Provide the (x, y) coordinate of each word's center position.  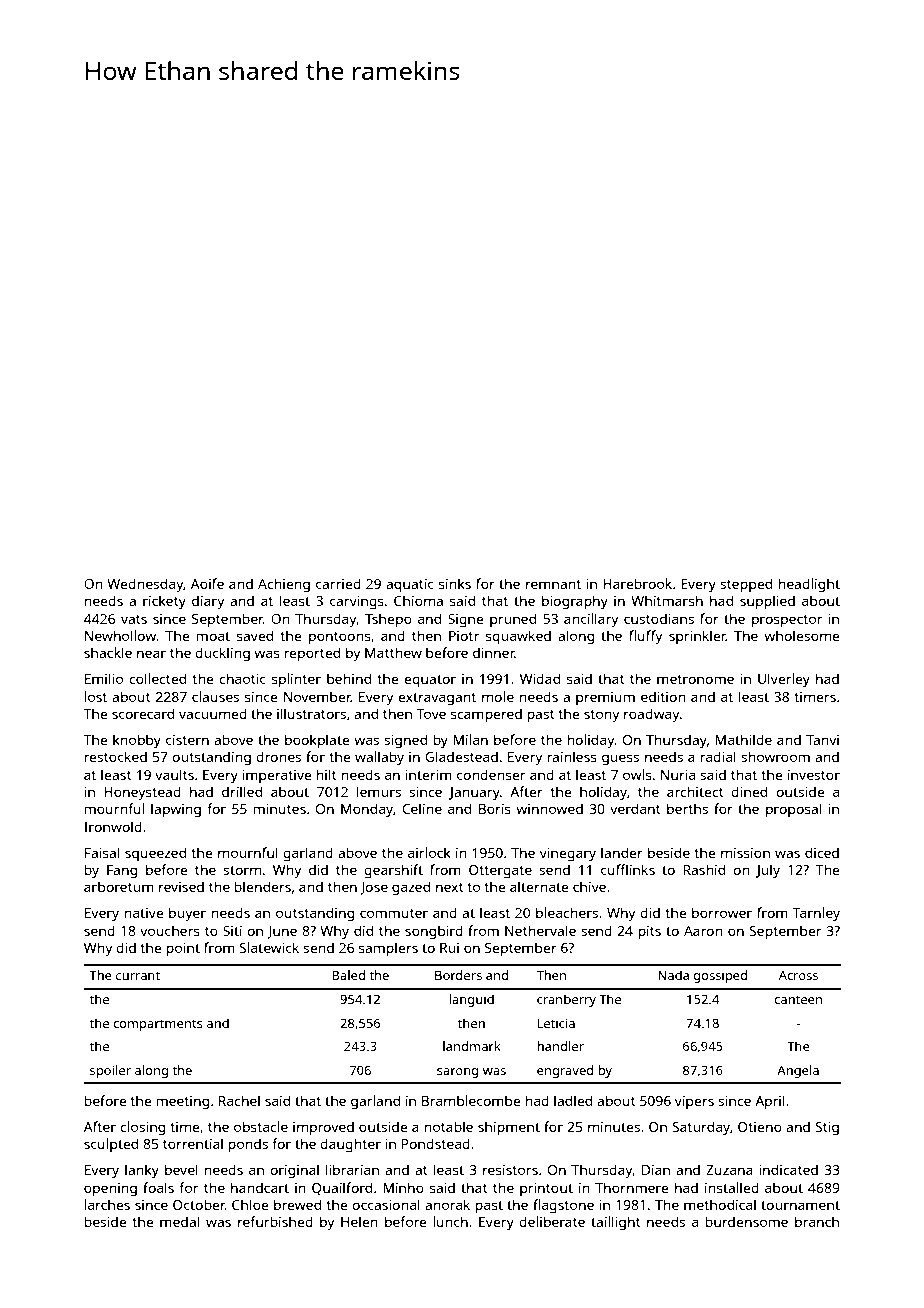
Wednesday (145, 585)
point (183, 949)
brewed (297, 1204)
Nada (673, 975)
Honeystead (142, 793)
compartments (158, 1025)
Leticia (556, 1023)
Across (798, 975)
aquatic (410, 585)
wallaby (379, 758)
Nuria (678, 775)
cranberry (566, 1000)
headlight (809, 585)
